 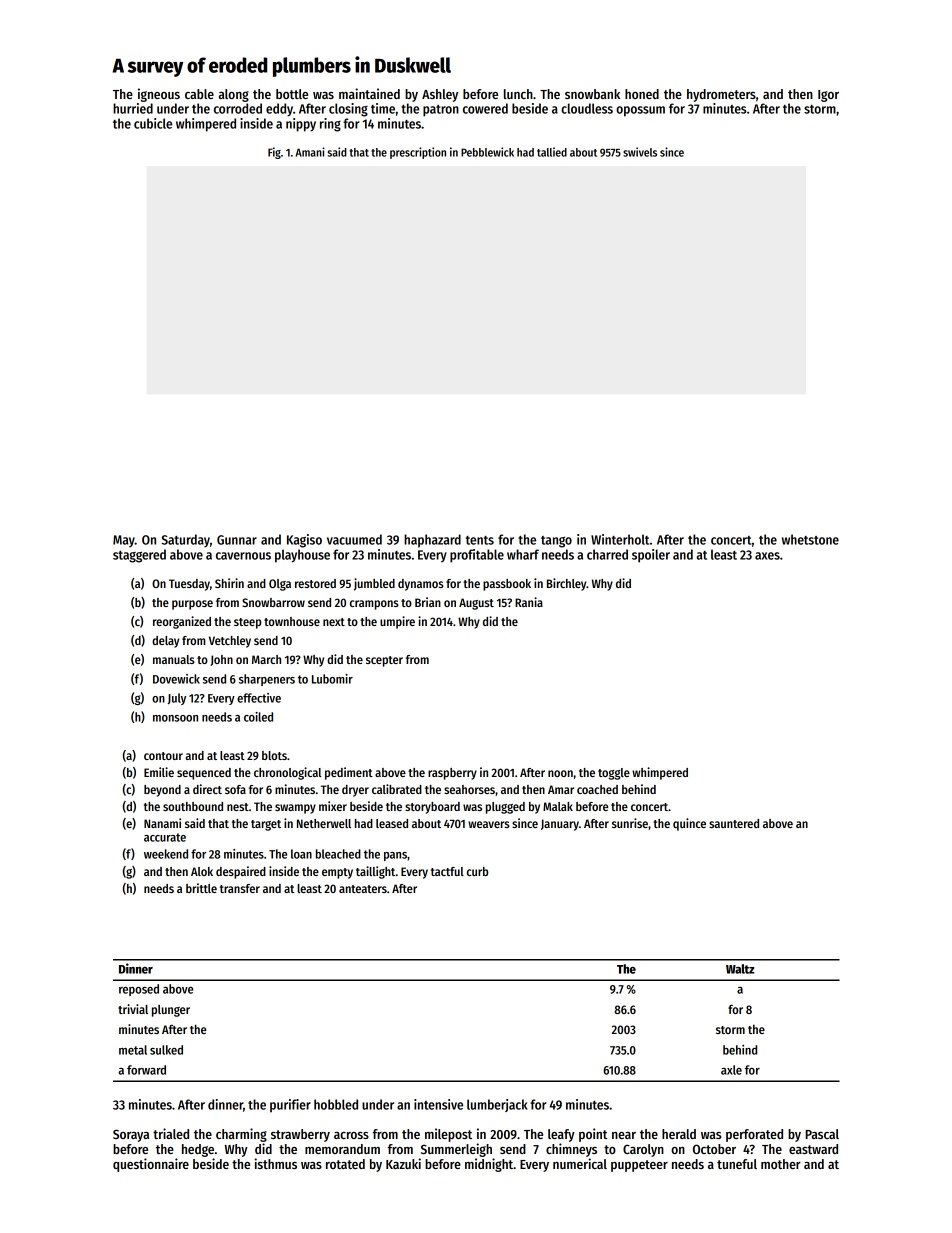 I want to click on Gunnar, so click(x=237, y=540).
